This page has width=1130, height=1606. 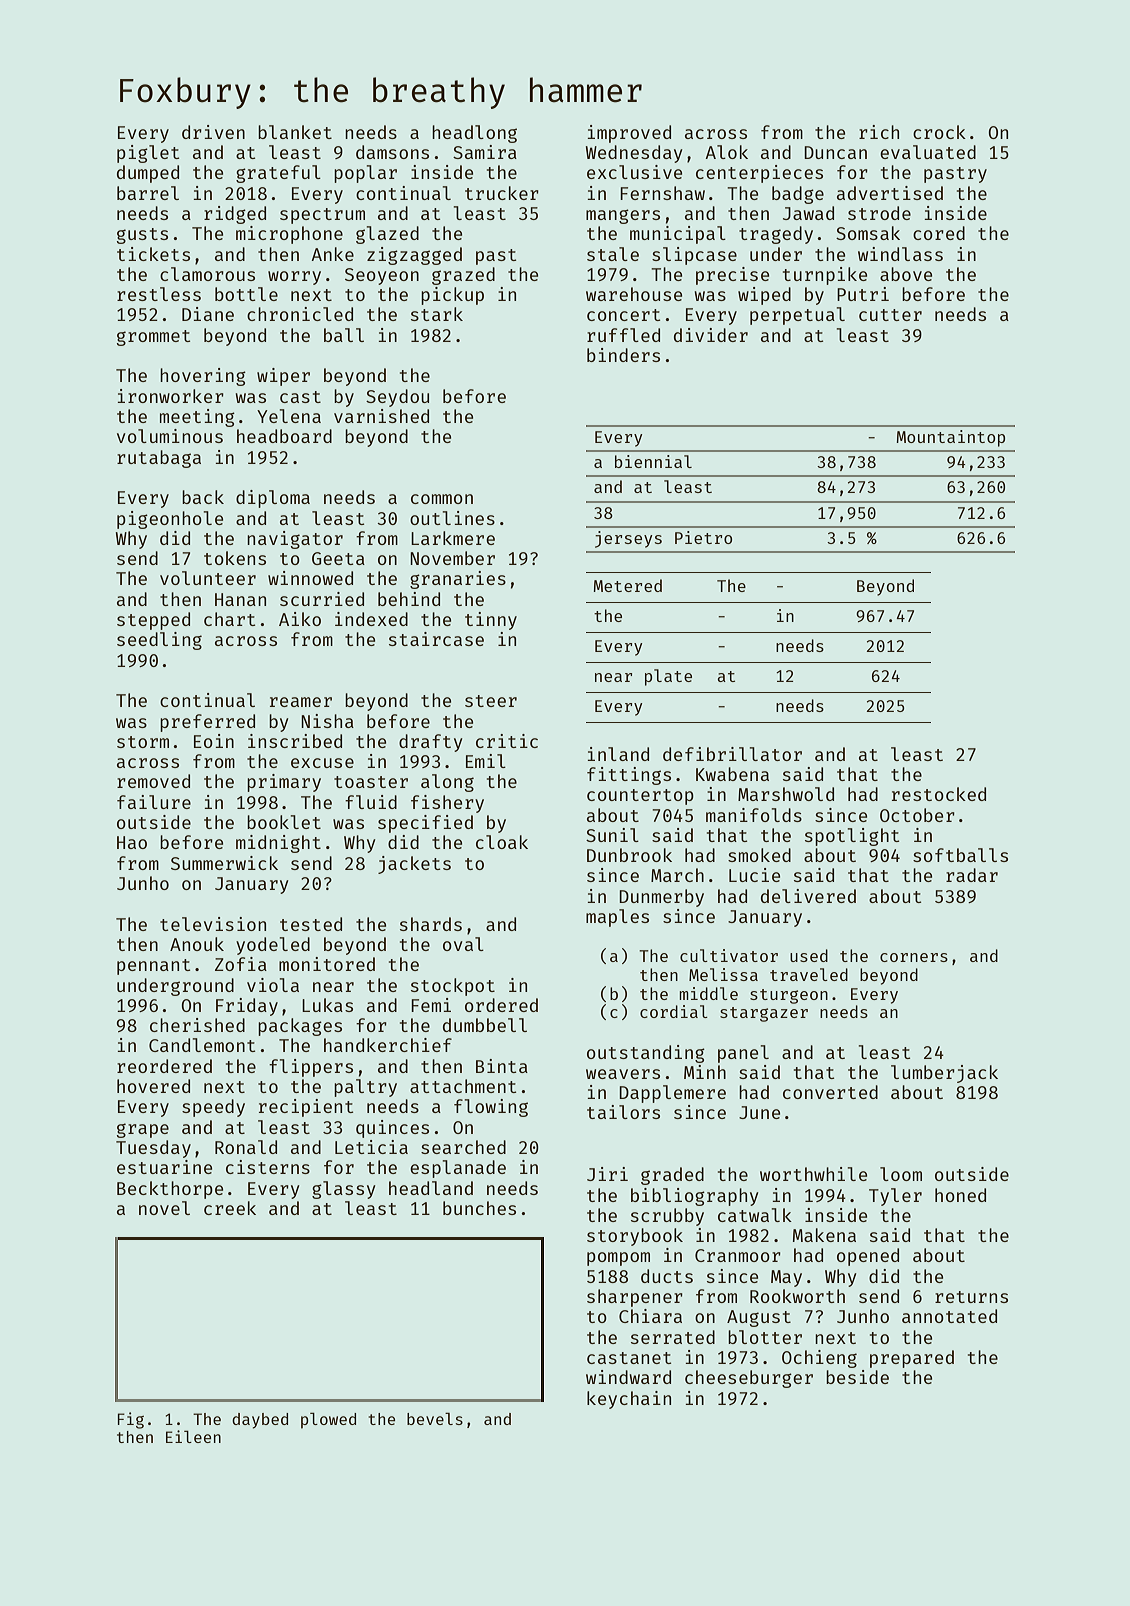 I want to click on restocked, so click(x=939, y=794).
